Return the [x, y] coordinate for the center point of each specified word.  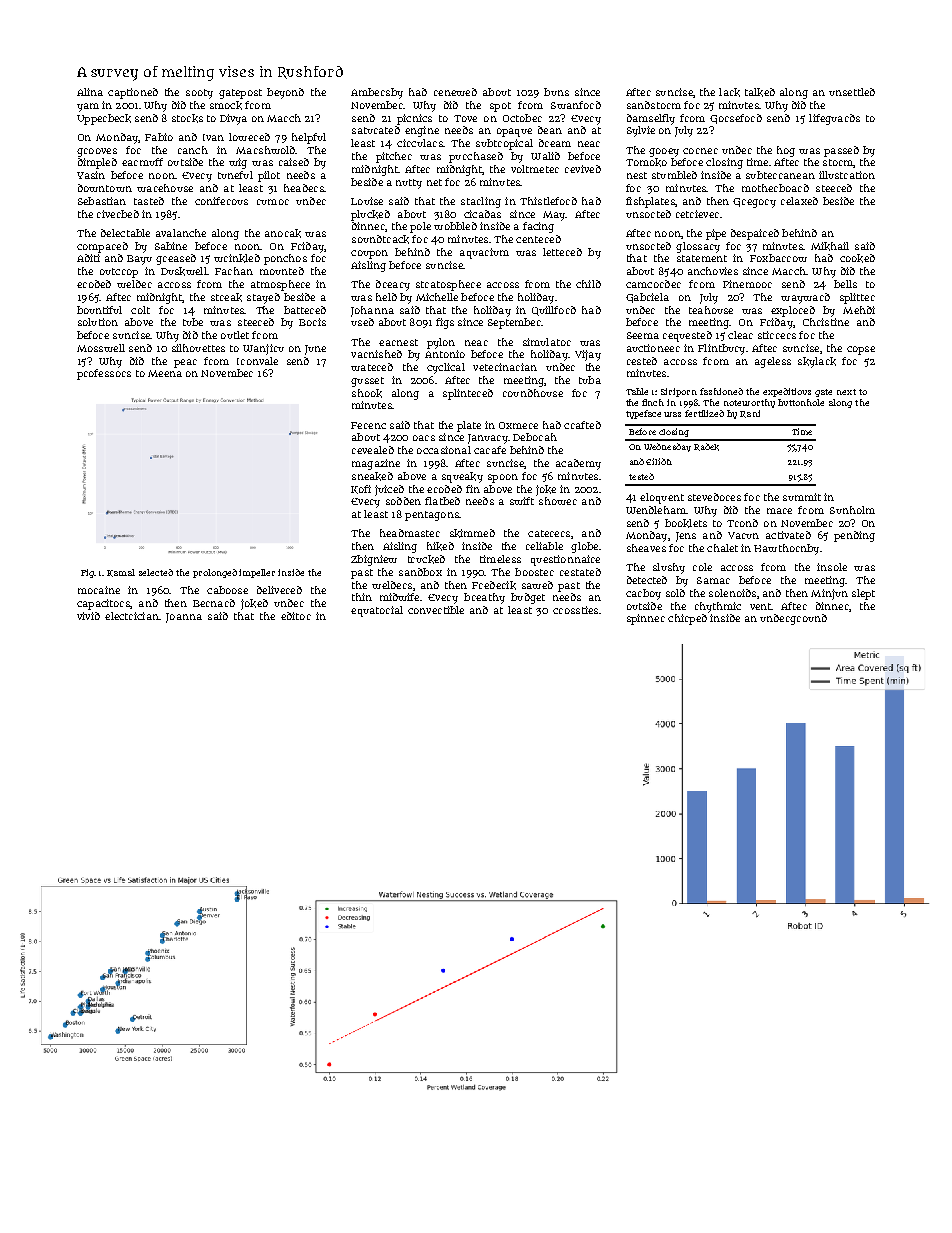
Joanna [184, 618]
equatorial [377, 611]
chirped [687, 619]
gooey [664, 152]
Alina [90, 92]
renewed [455, 92]
